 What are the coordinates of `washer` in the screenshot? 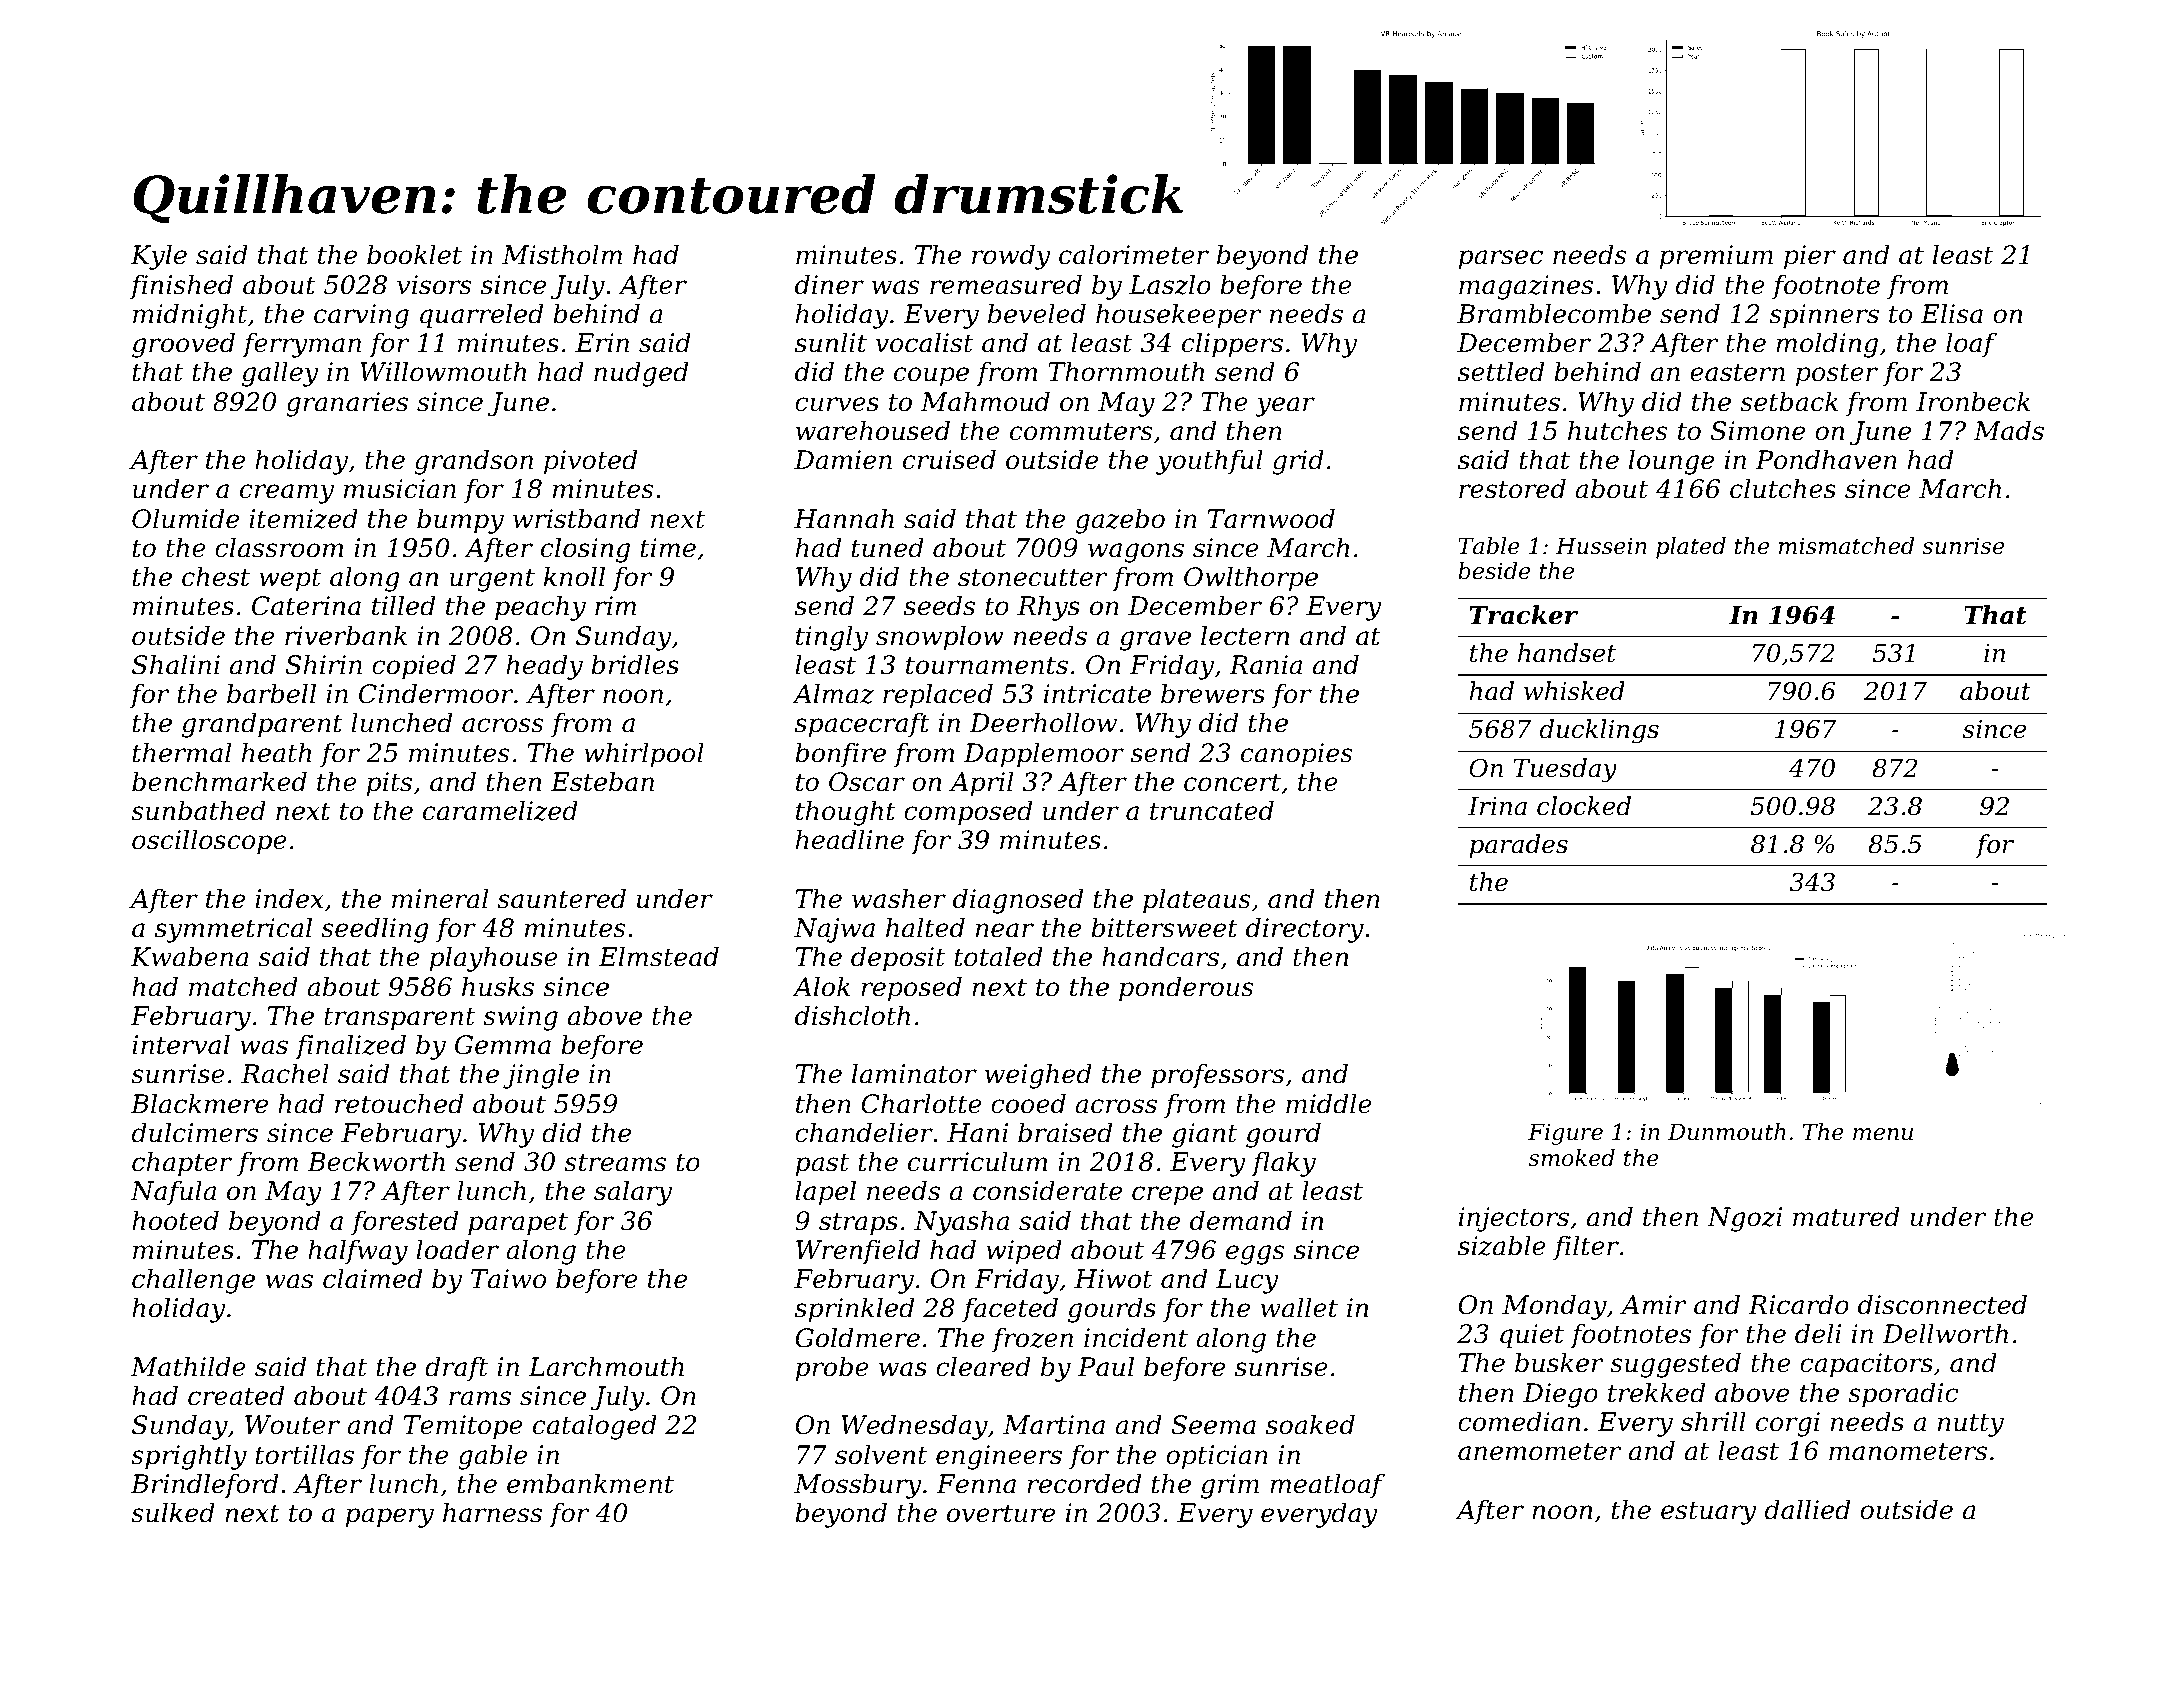 It's located at (899, 898).
